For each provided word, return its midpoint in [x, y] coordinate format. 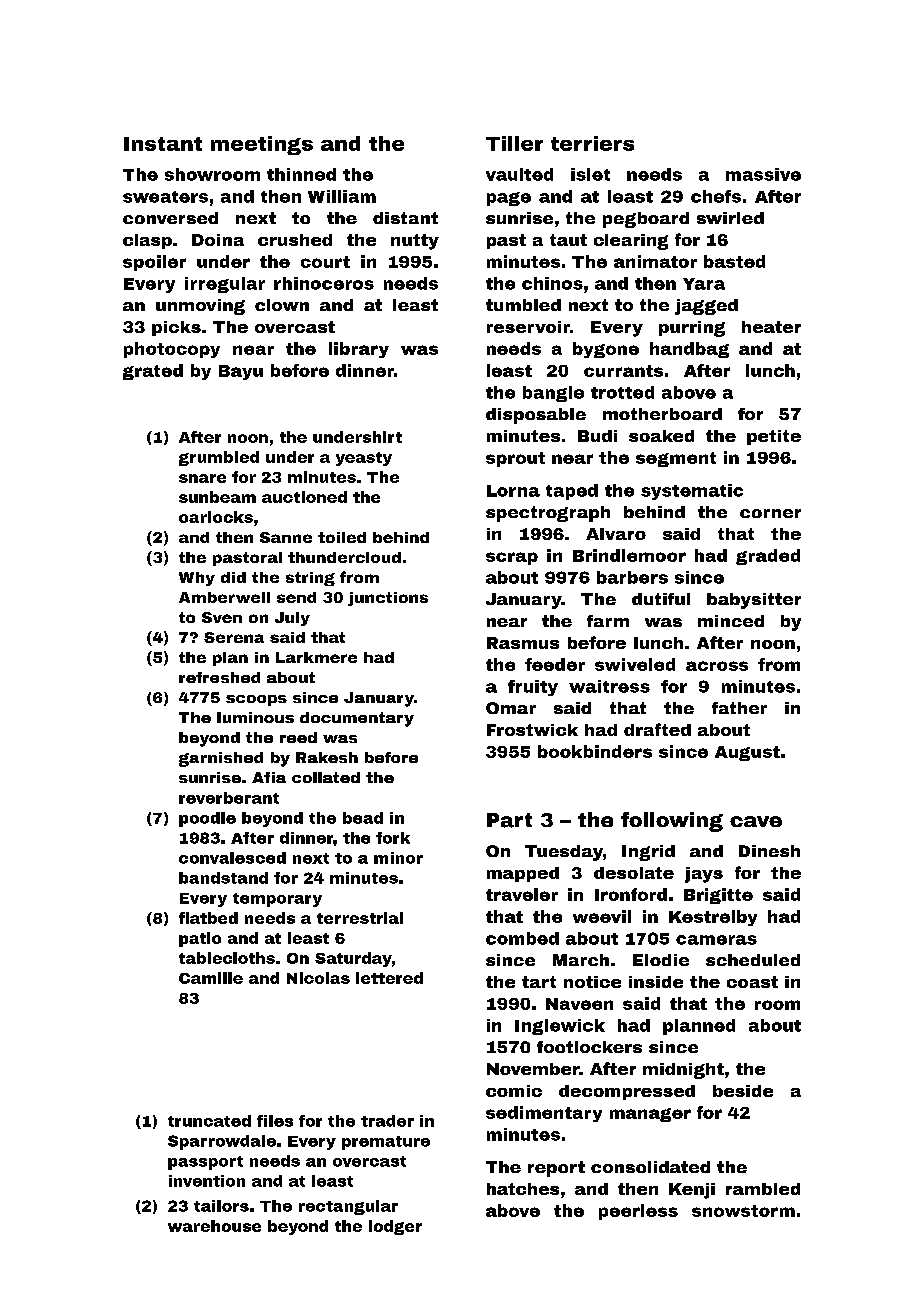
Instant [163, 144]
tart [539, 982]
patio [200, 939]
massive [763, 174]
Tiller [514, 143]
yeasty [364, 459]
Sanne [286, 537]
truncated [209, 1121]
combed [522, 938]
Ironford [631, 894]
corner [770, 513]
